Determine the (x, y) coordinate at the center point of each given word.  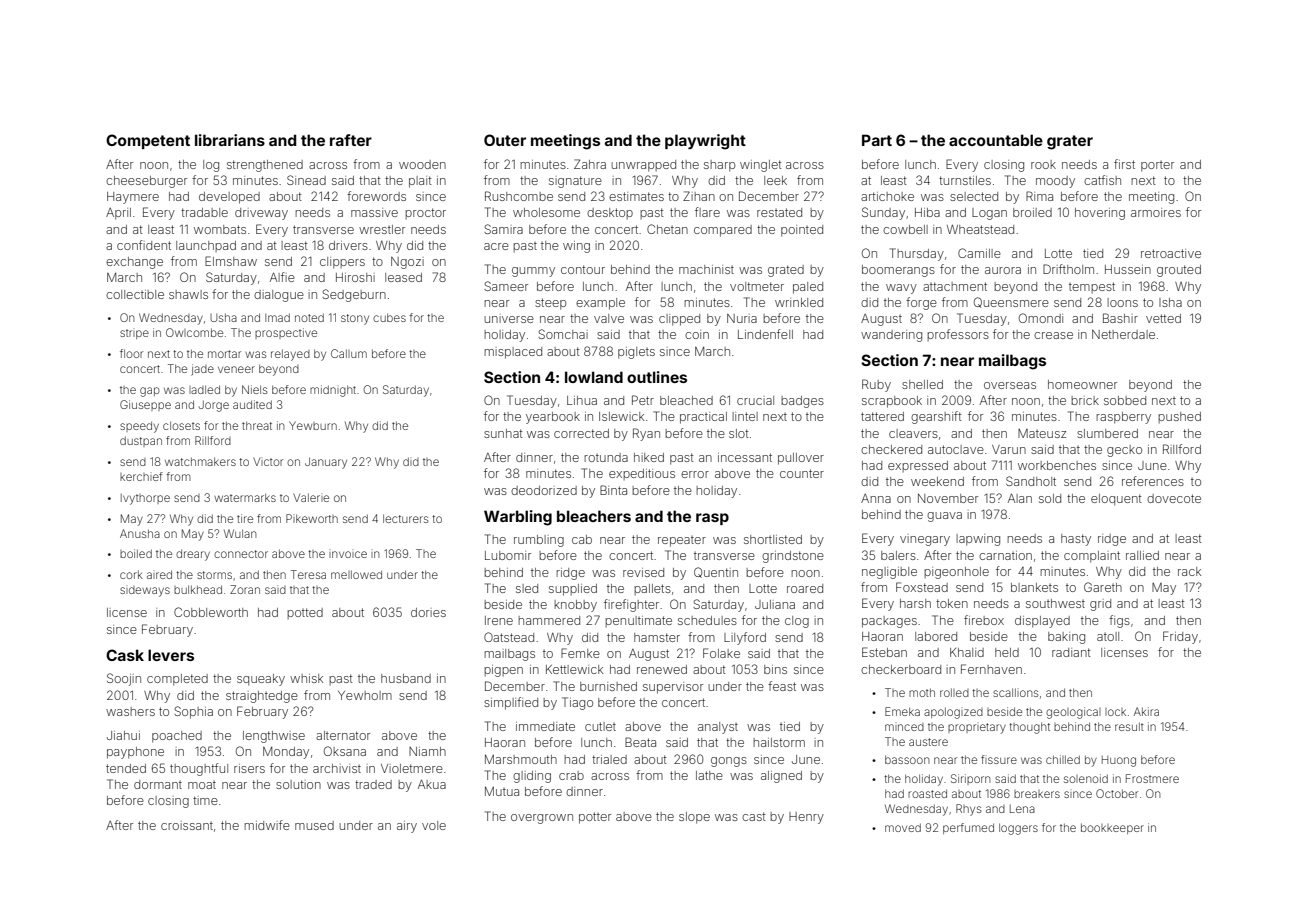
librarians (230, 140)
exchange (134, 263)
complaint (1092, 557)
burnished (608, 686)
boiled (136, 553)
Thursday (917, 254)
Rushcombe (519, 196)
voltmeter (757, 286)
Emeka (902, 711)
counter (802, 473)
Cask (125, 655)
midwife (267, 825)
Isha (1170, 302)
